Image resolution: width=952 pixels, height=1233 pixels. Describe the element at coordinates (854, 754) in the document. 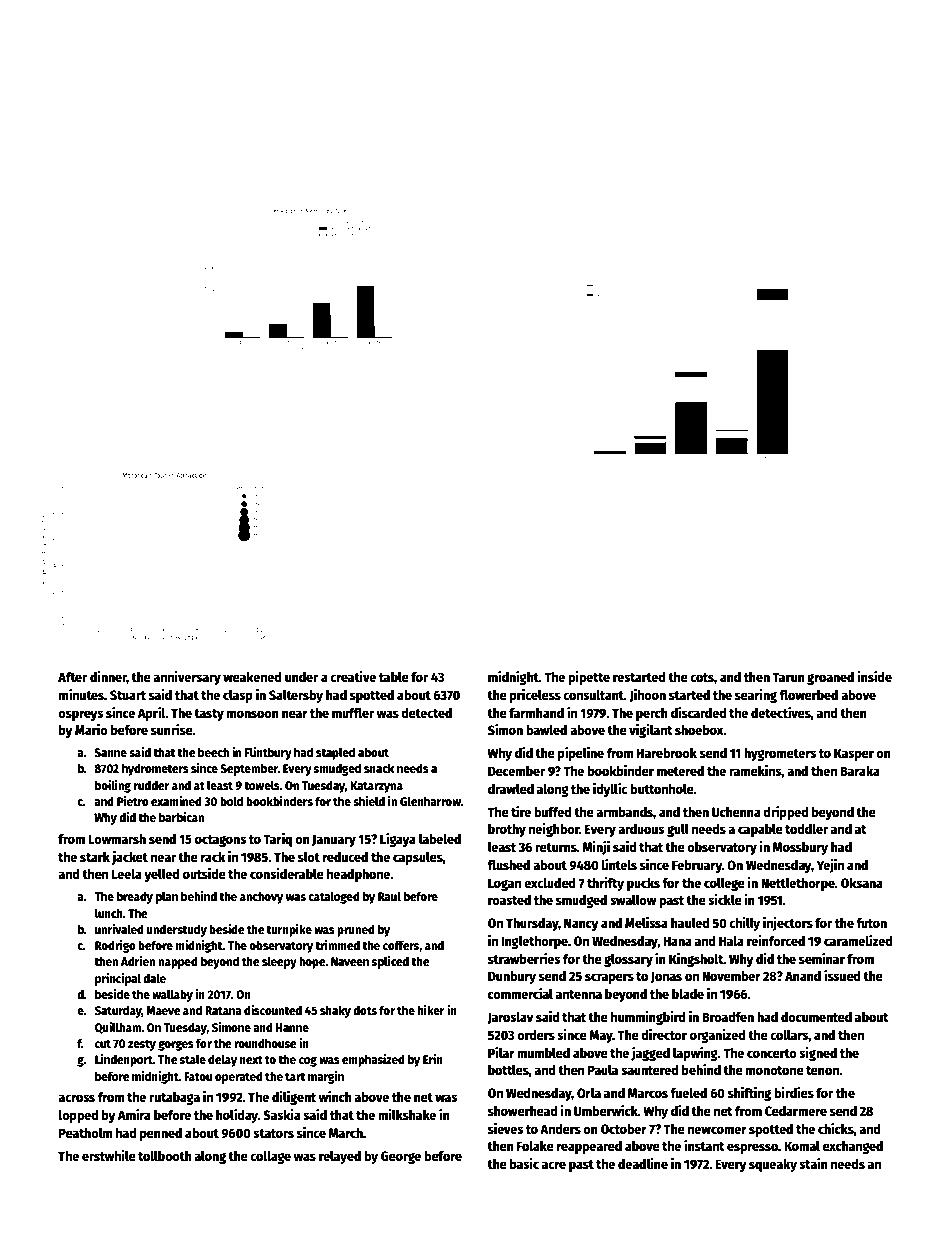

I see `Kasper` at that location.
